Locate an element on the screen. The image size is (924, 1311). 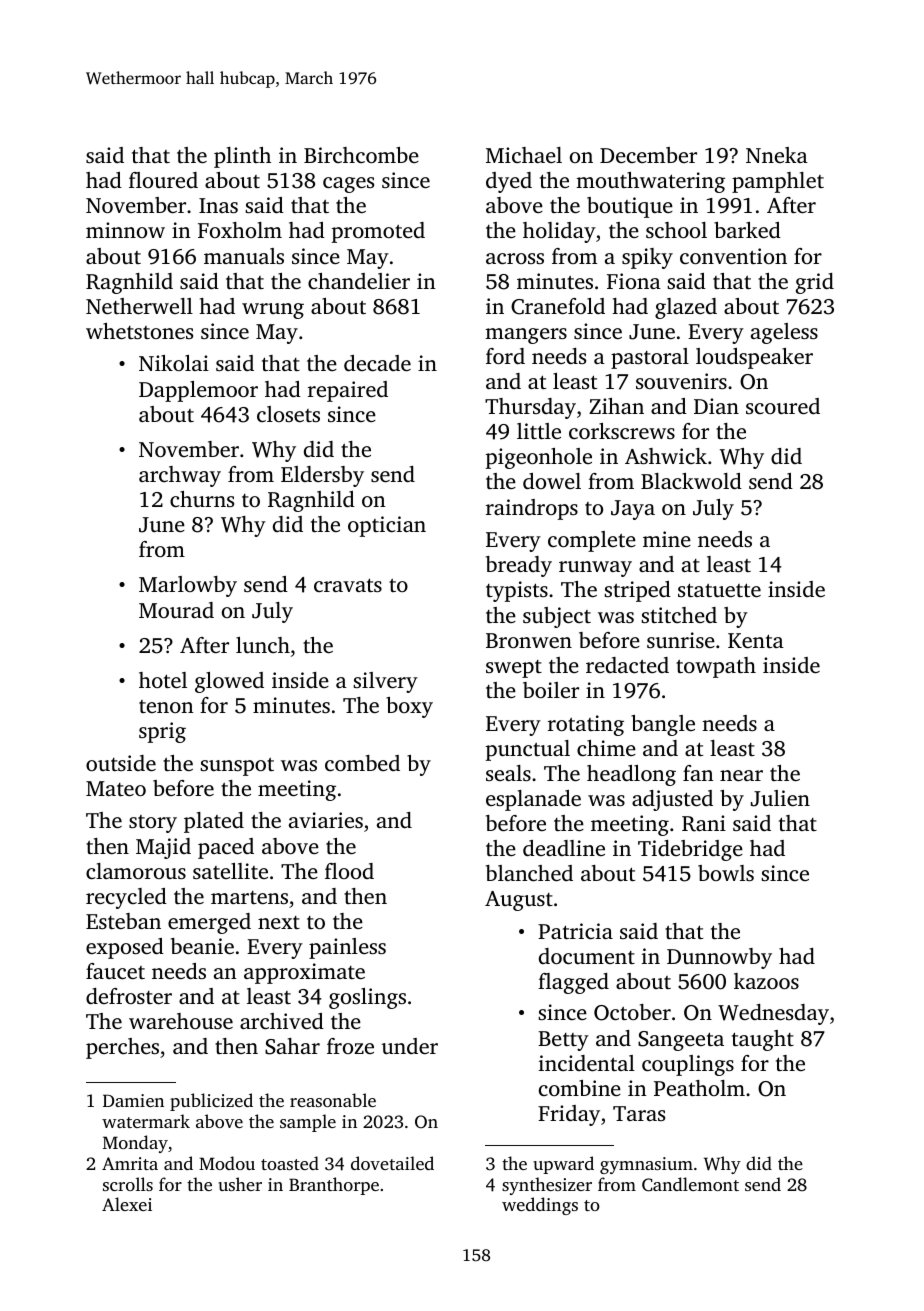
Betty is located at coordinates (563, 1041).
